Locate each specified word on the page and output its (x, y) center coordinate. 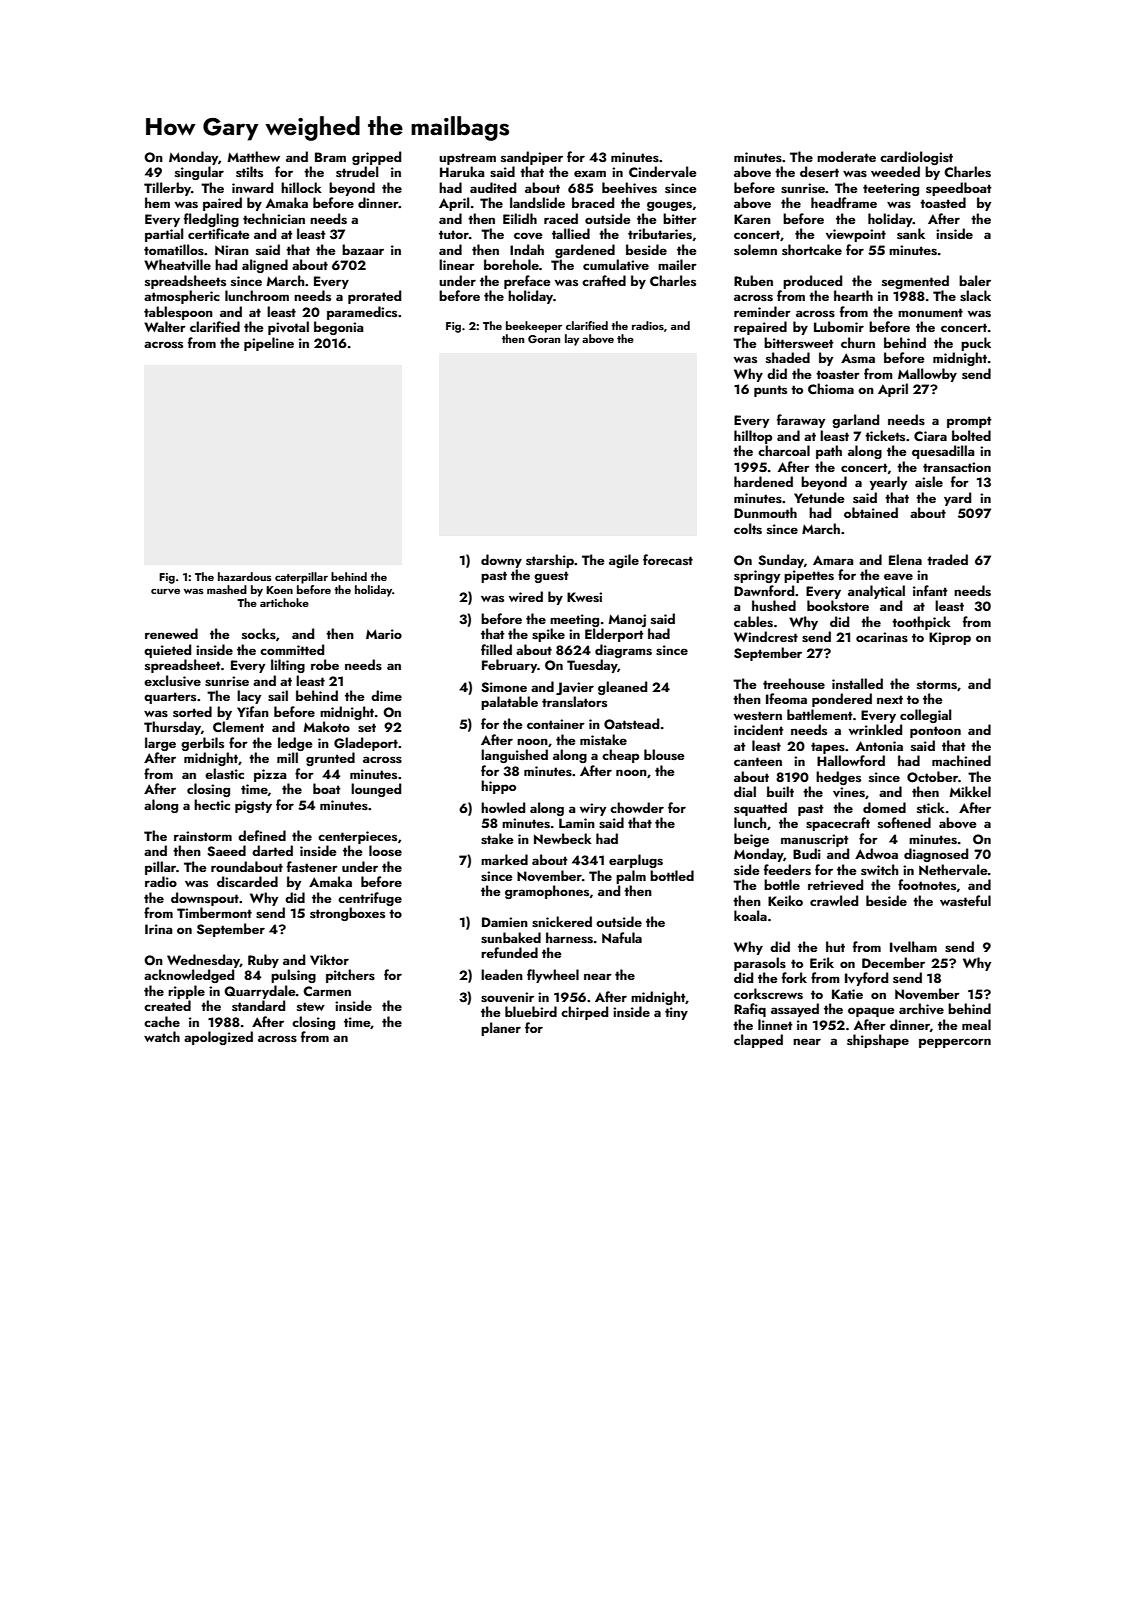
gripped (376, 158)
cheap (620, 756)
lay (572, 340)
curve (165, 591)
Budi (807, 853)
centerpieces (357, 837)
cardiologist (916, 158)
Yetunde (819, 497)
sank (911, 233)
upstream (467, 159)
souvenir (507, 997)
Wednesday (203, 961)
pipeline (269, 344)
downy (501, 561)
